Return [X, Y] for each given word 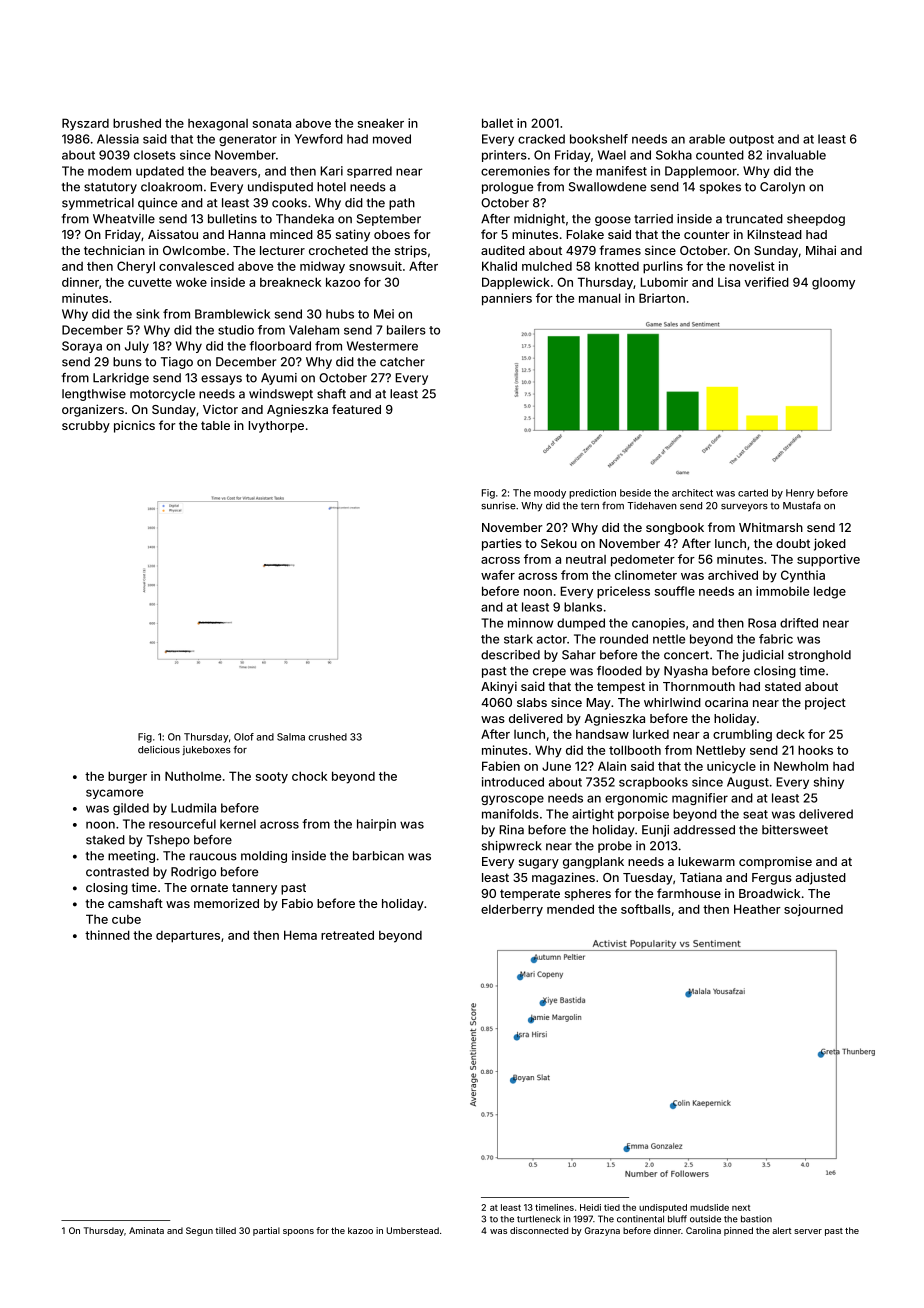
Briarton [662, 298]
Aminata [146, 1230]
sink [148, 314]
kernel [238, 824]
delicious [159, 750]
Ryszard [85, 124]
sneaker [381, 123]
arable [707, 139]
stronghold [819, 656]
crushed [327, 737]
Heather [757, 909]
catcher [402, 362]
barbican [378, 856]
